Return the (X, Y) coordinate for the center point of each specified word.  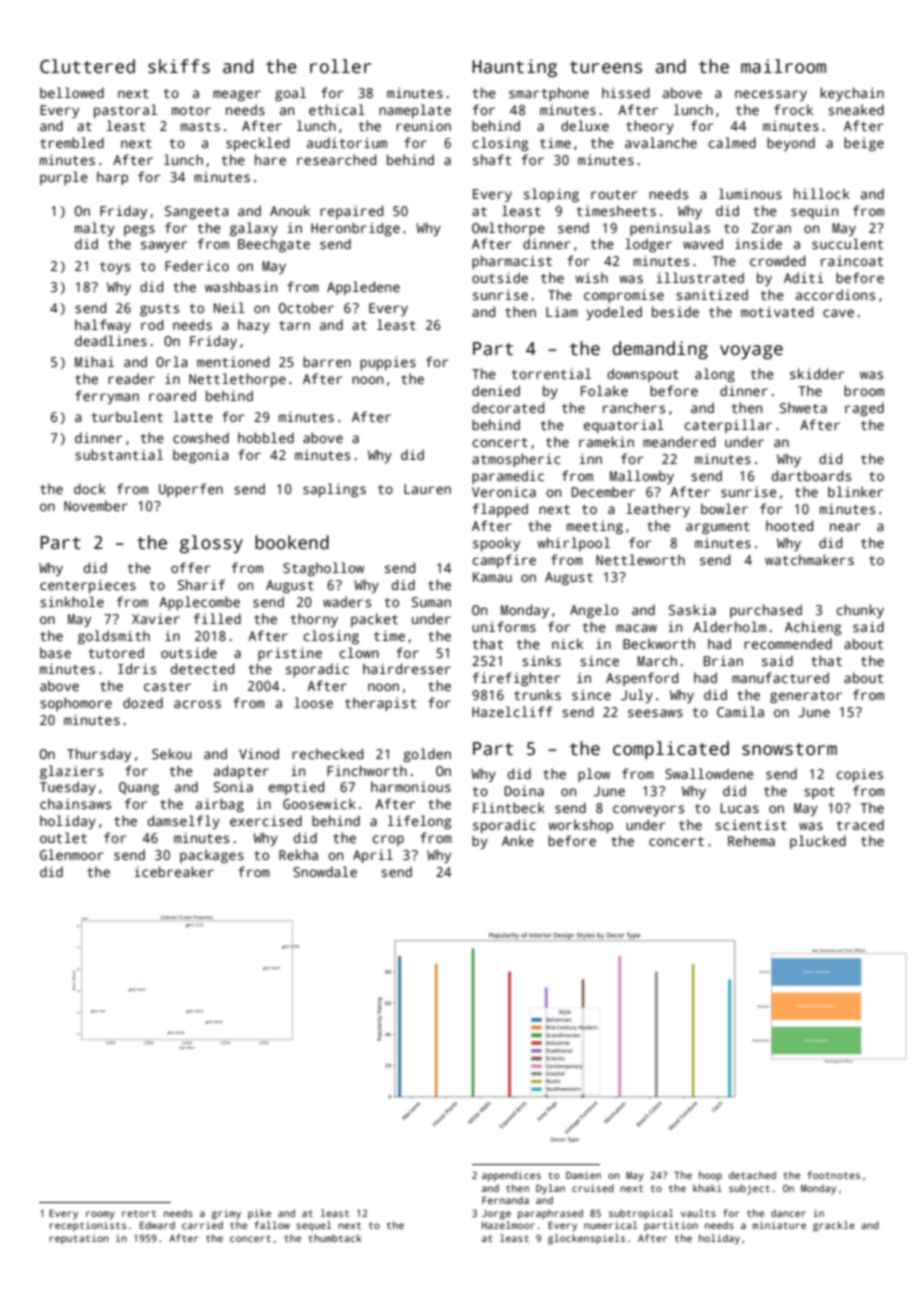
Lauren (427, 489)
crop (388, 840)
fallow (272, 1225)
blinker (855, 491)
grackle (834, 1226)
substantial (119, 454)
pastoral (125, 111)
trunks (537, 694)
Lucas (740, 808)
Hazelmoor (508, 1225)
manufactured (780, 677)
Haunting (515, 68)
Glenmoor (71, 854)
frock (793, 109)
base (55, 652)
